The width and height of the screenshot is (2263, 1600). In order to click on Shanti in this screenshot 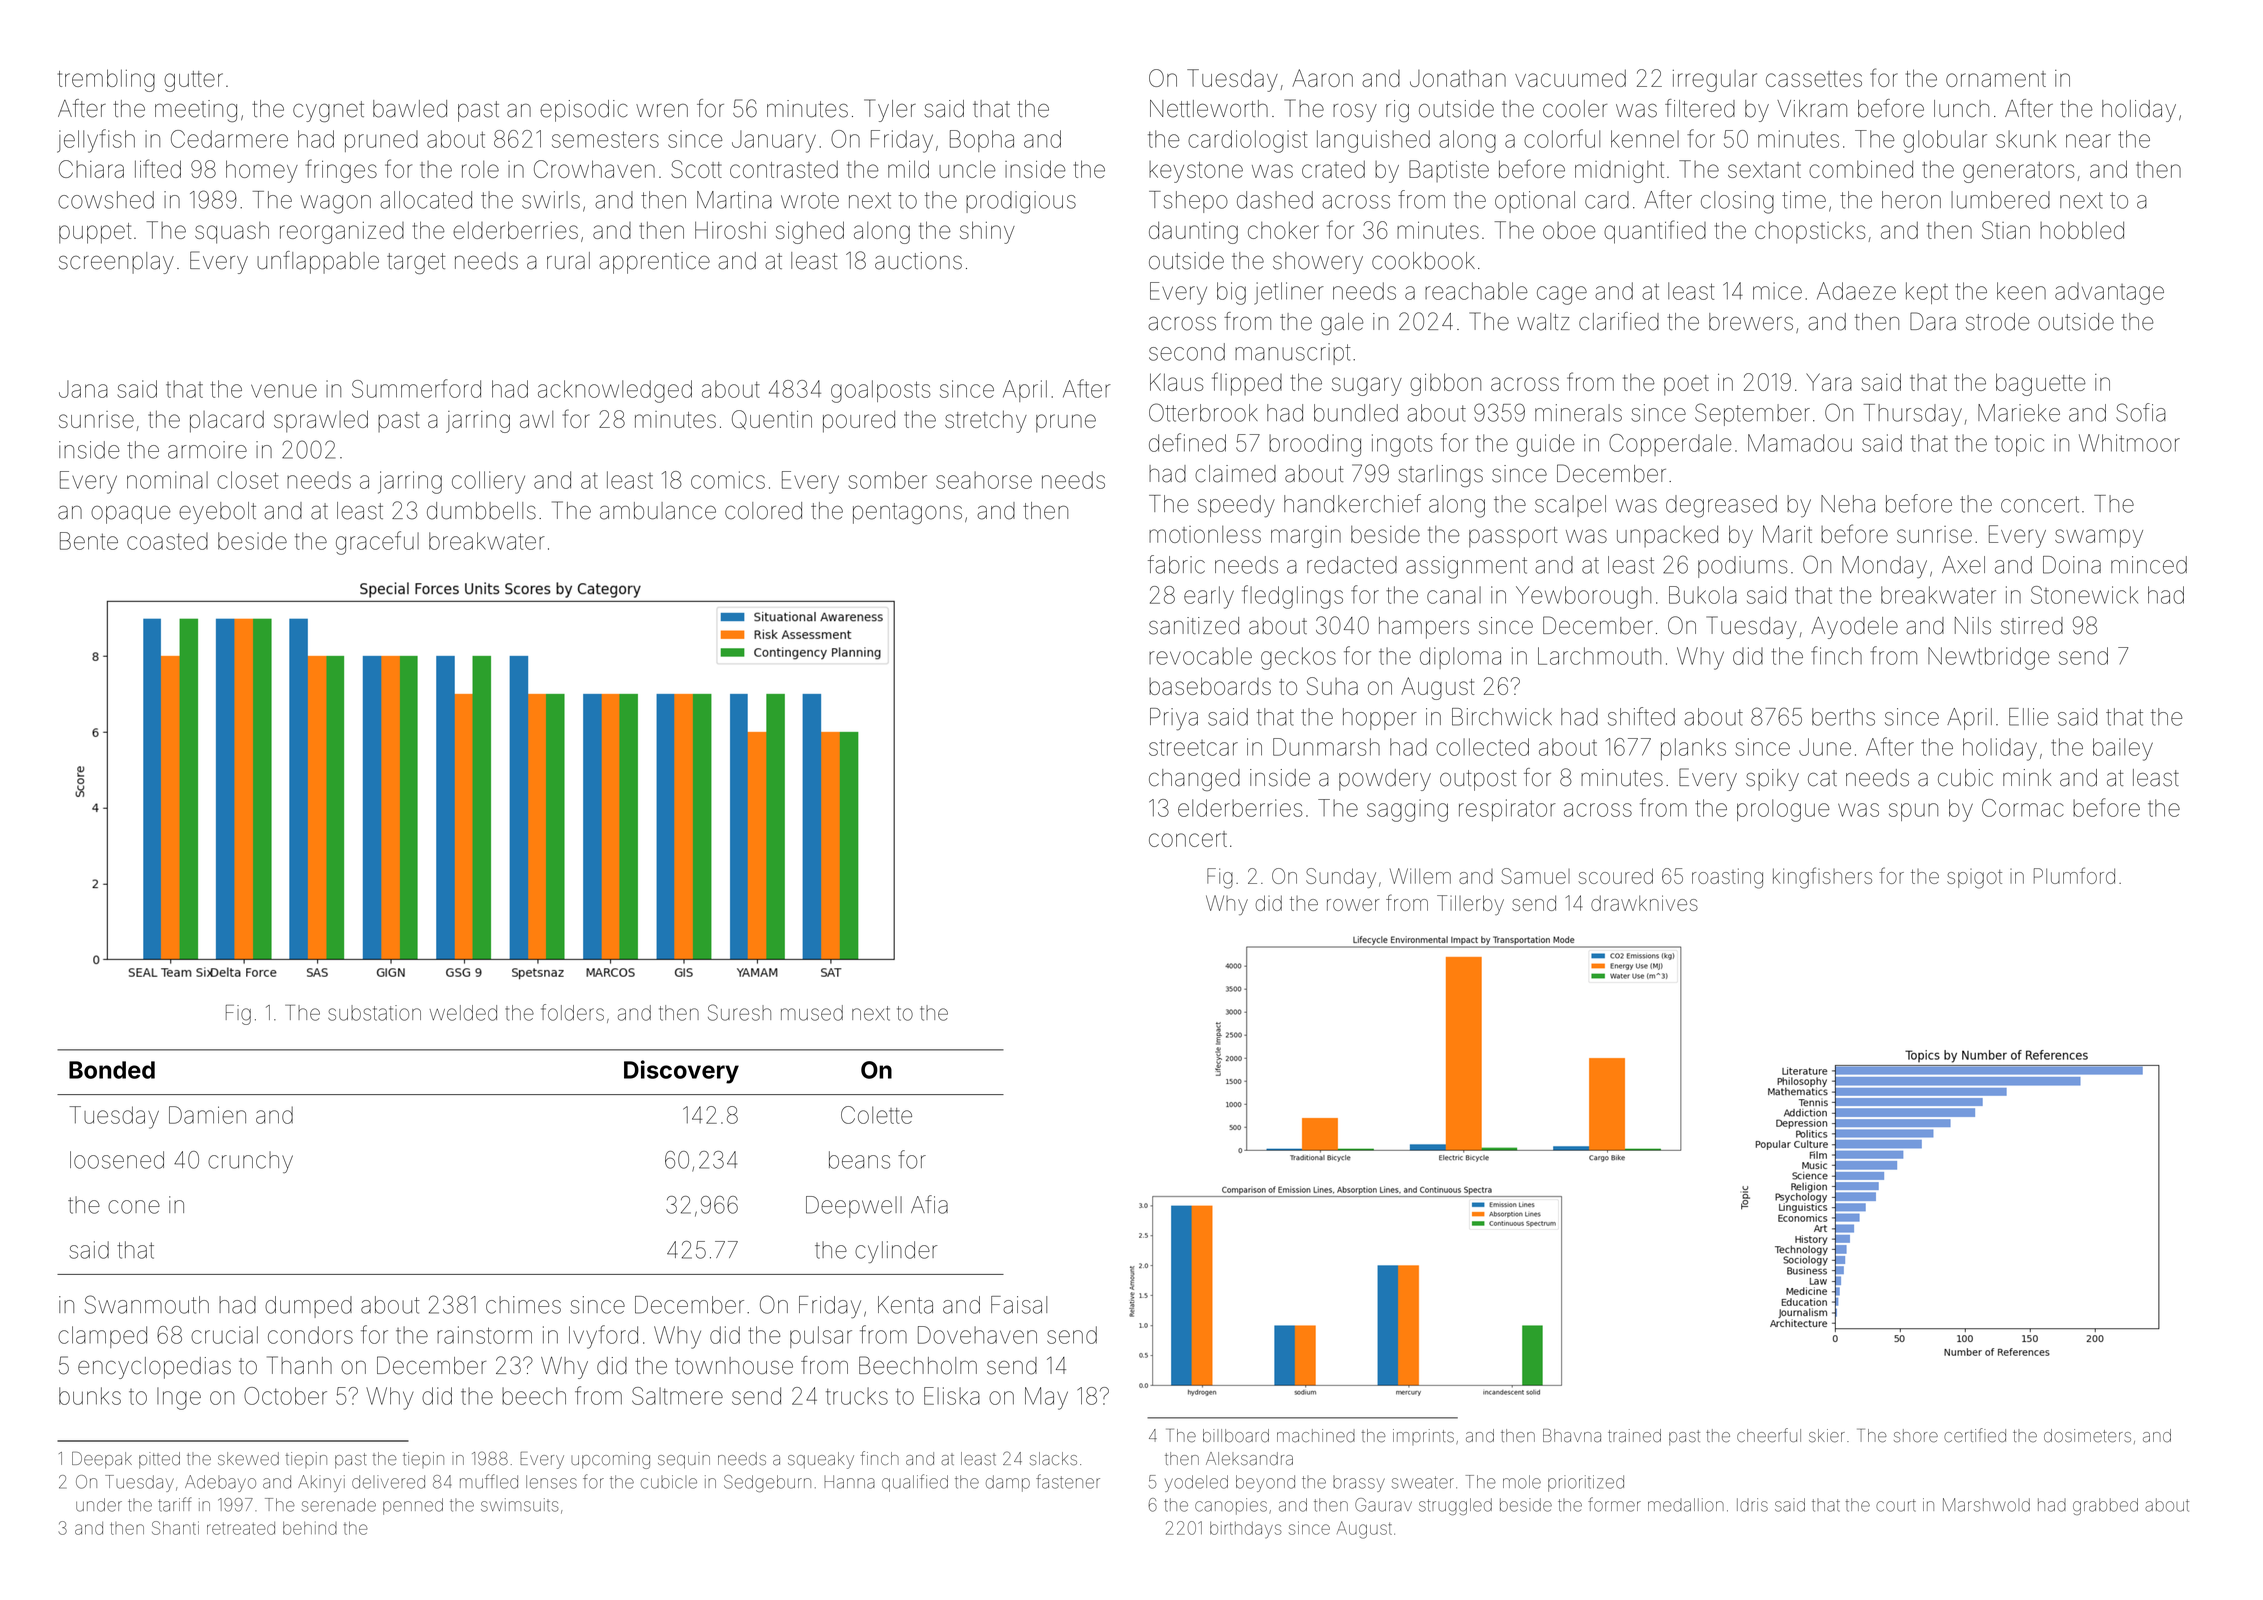, I will do `click(175, 1528)`.
